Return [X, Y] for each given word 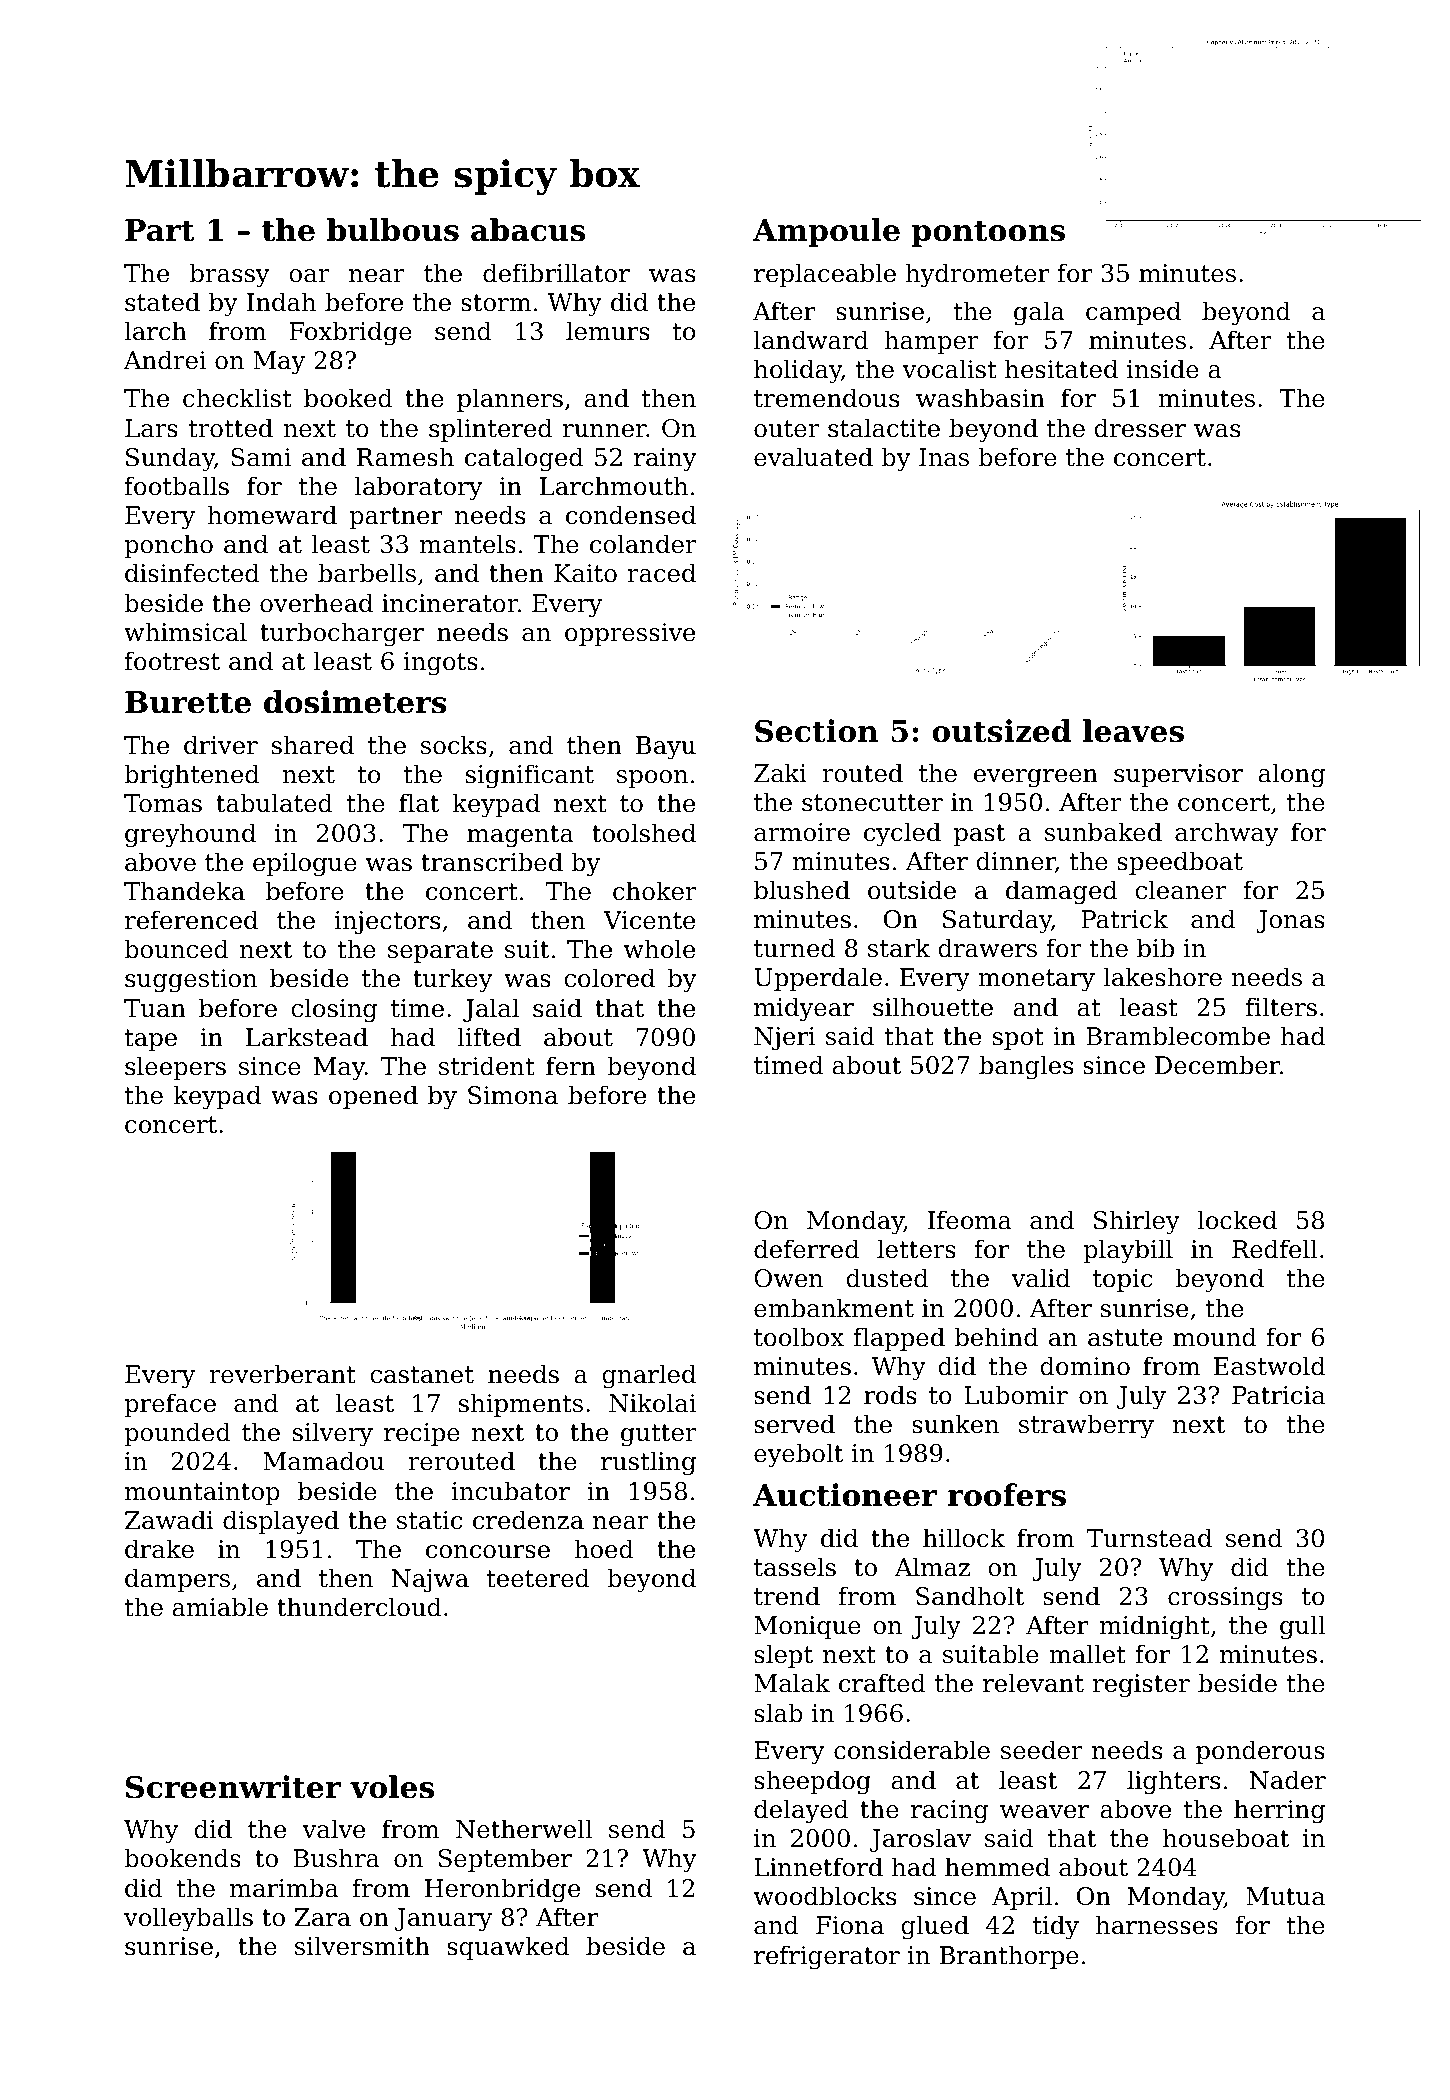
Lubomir [1016, 1395]
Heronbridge [502, 1890]
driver [221, 745]
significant [530, 776]
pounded [177, 1434]
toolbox [799, 1337]
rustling [648, 1463]
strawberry [1086, 1426]
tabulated [274, 803]
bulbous [393, 230]
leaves [1133, 731]
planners [510, 400]
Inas [944, 457]
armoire [802, 832]
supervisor [1178, 775]
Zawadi [169, 1520]
